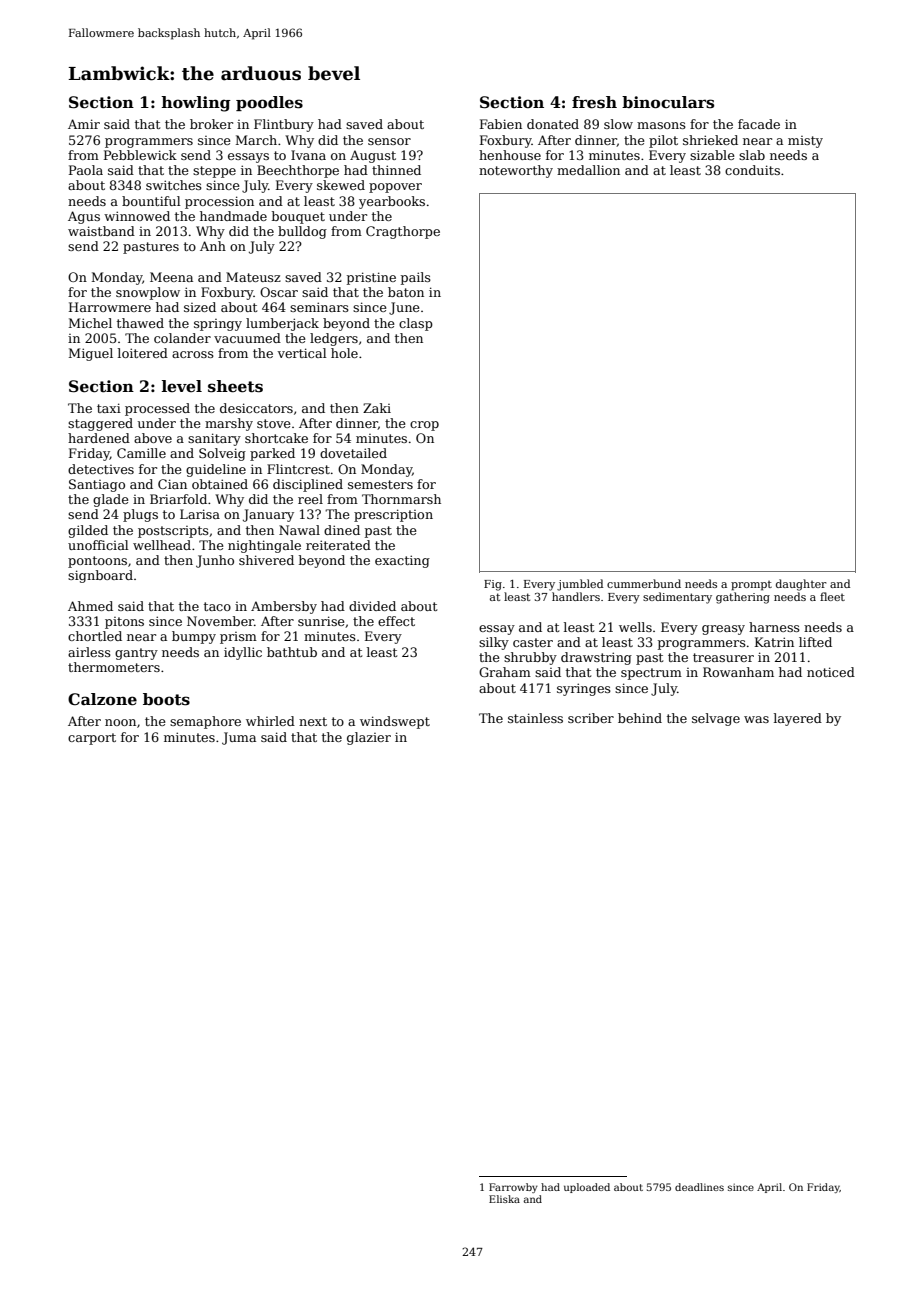 This image has height=1308, width=924. What do you see at coordinates (298, 171) in the image?
I see `Beechthorpe` at bounding box center [298, 171].
